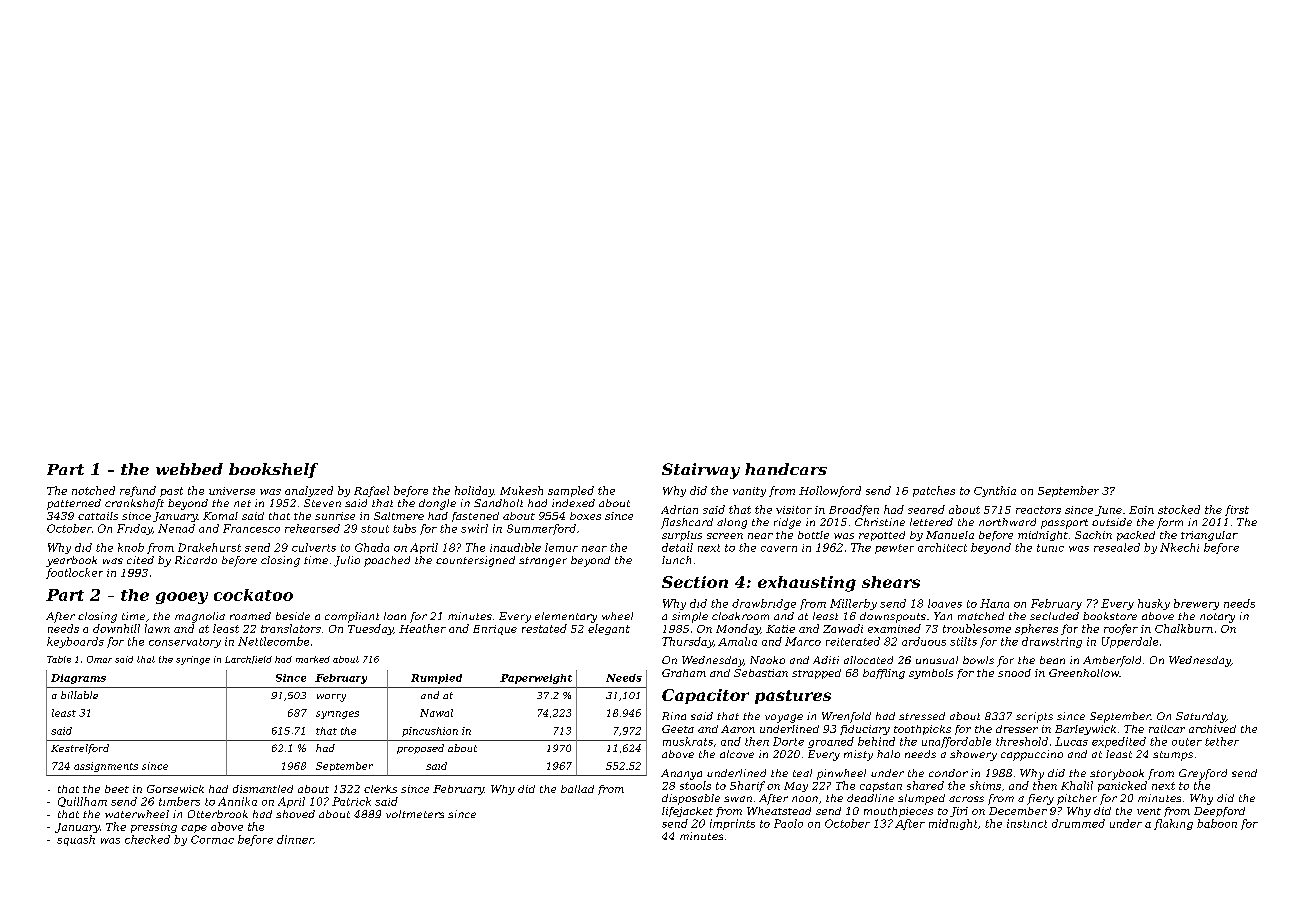 This image has height=924, width=1308. I want to click on stout, so click(375, 529).
